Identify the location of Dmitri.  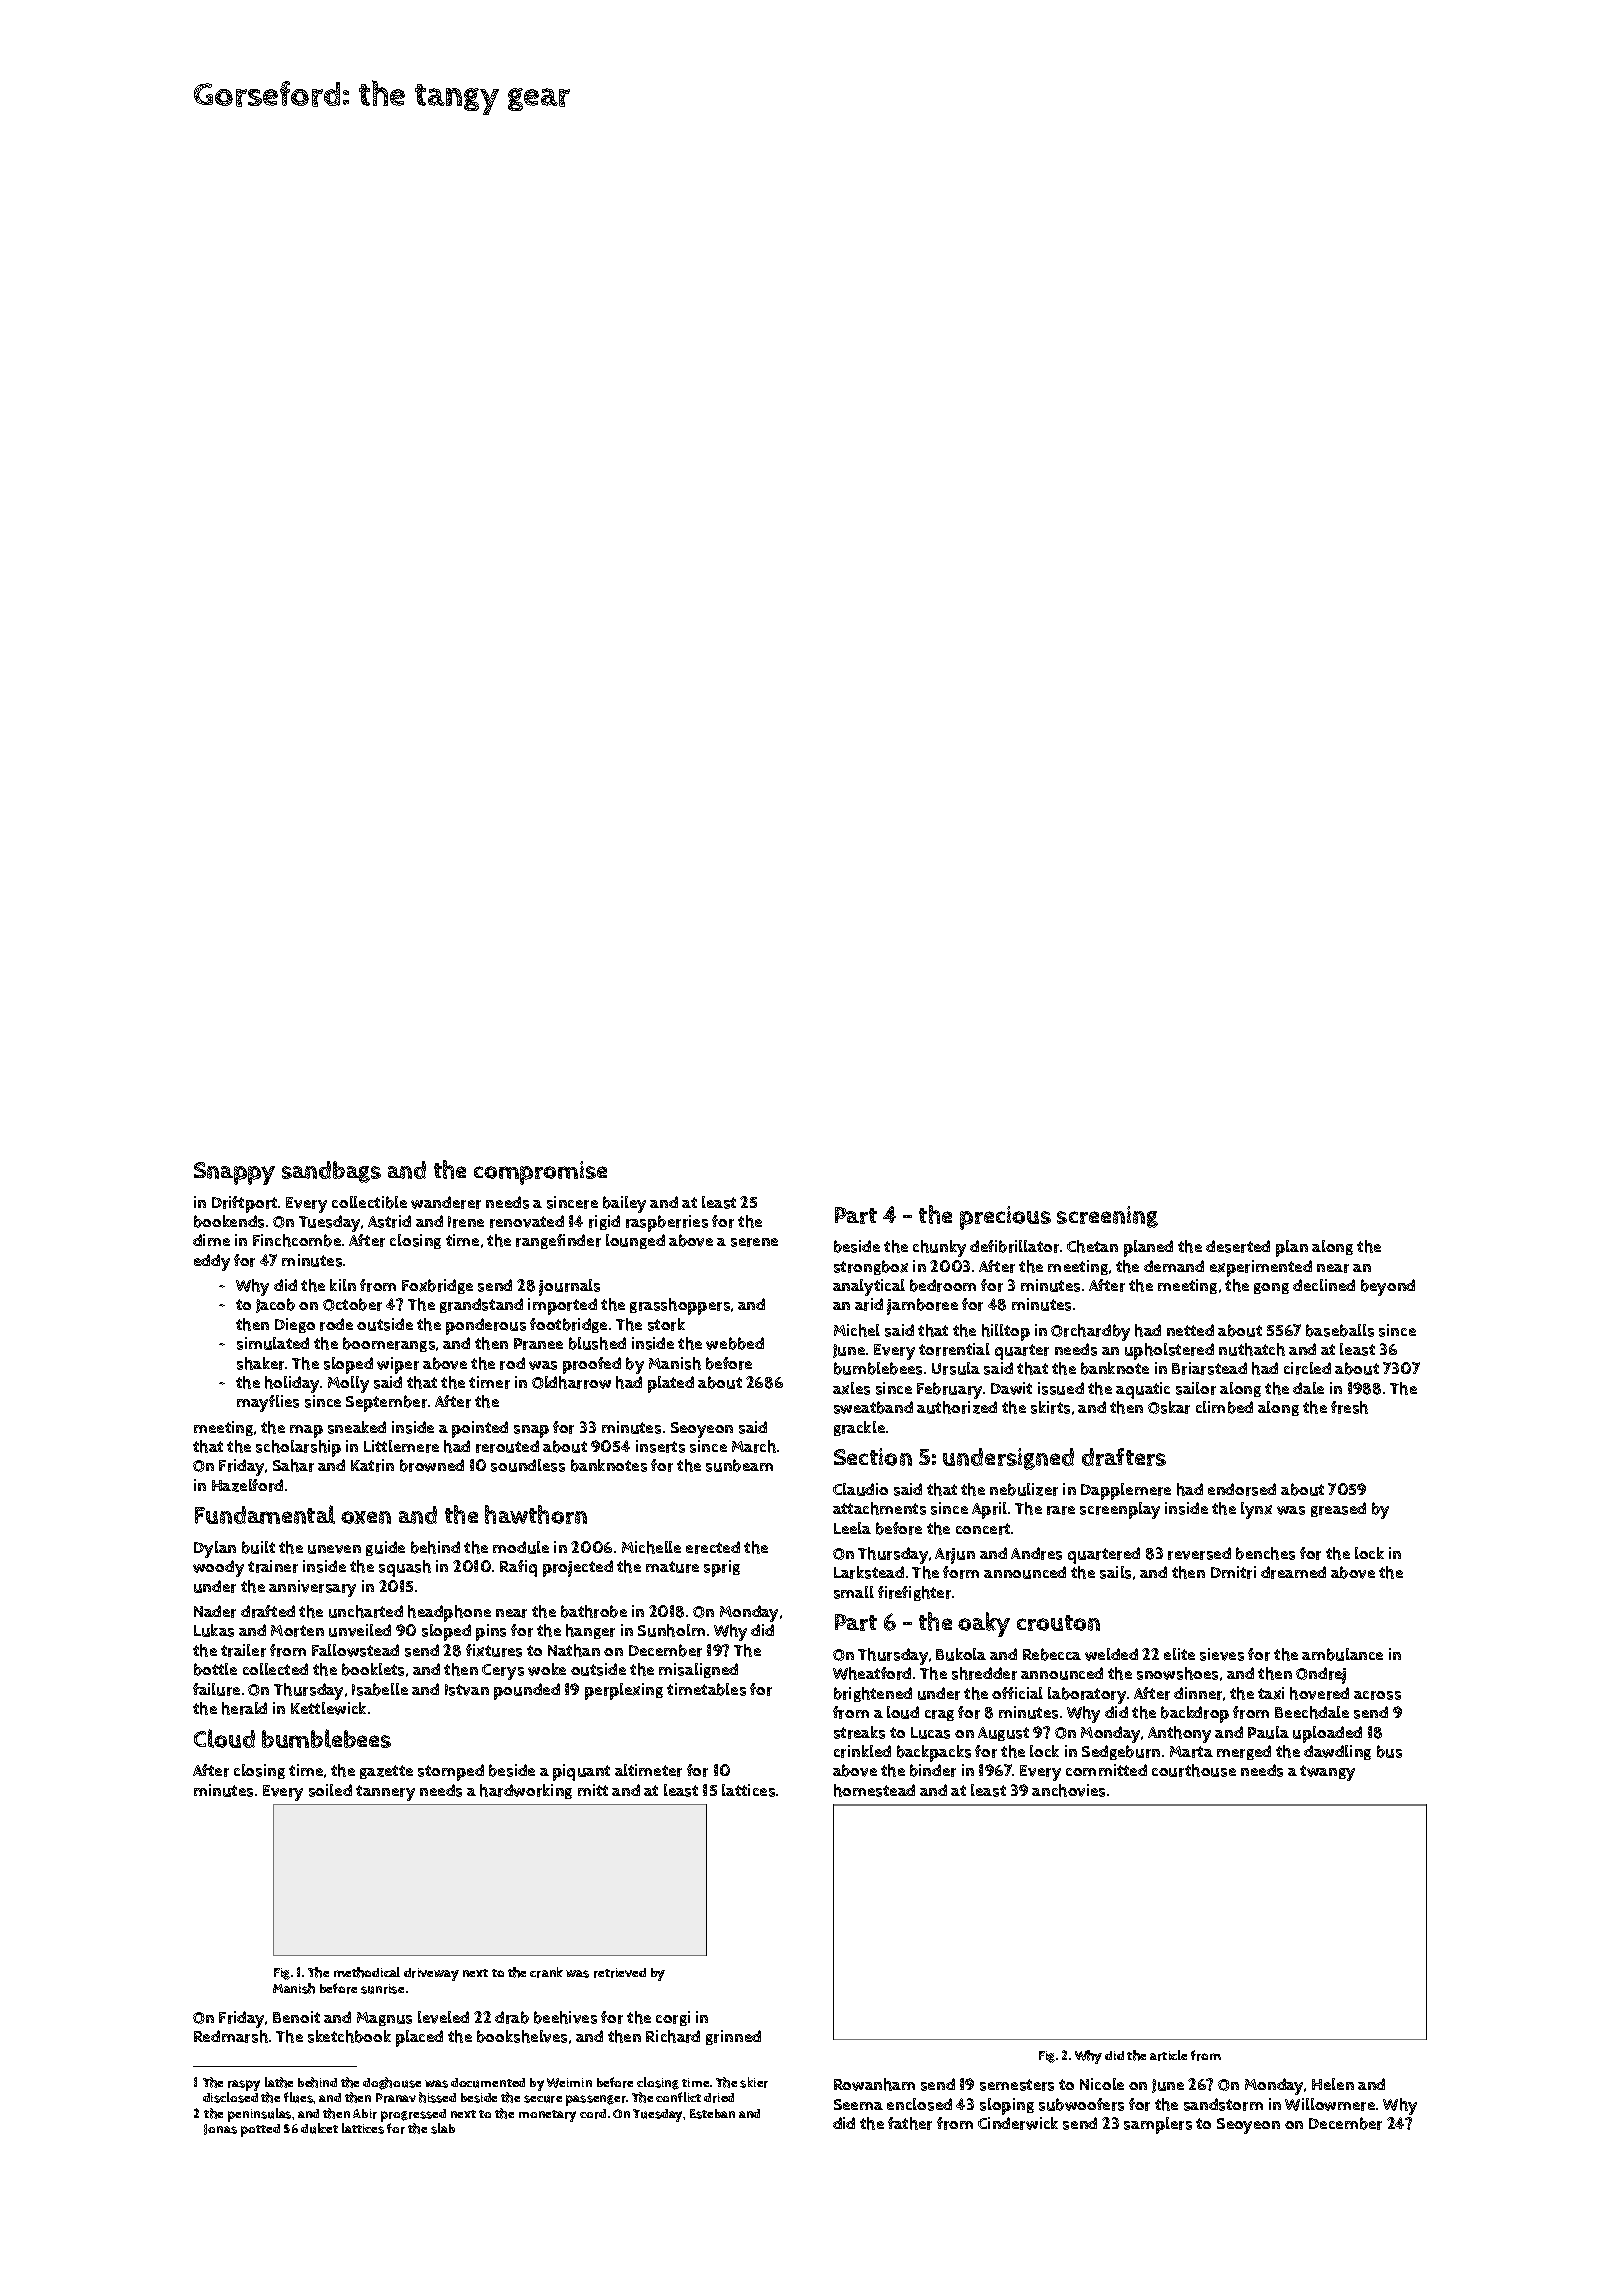
(1233, 1572).
